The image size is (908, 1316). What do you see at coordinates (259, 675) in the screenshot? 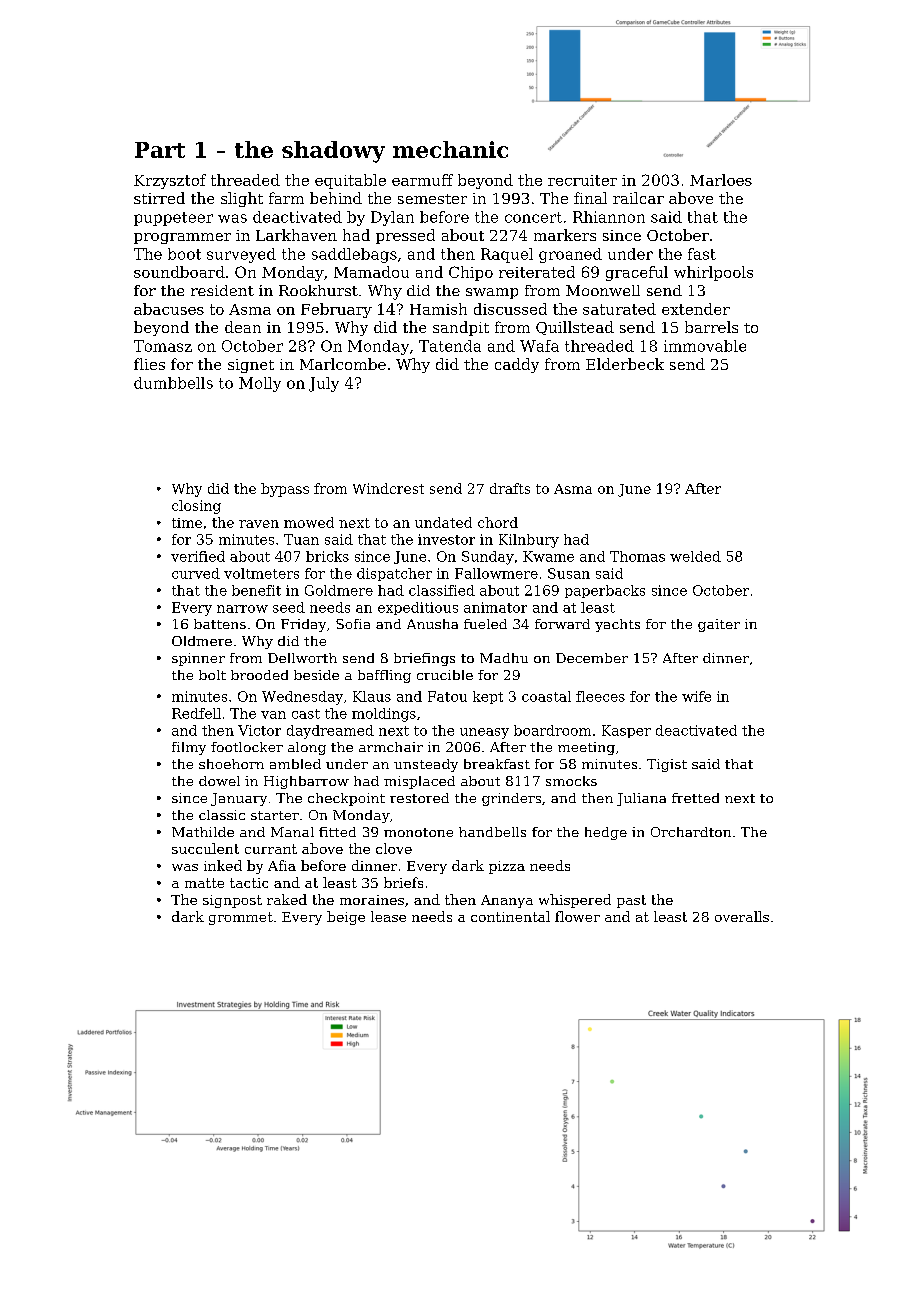
I see `brooded` at bounding box center [259, 675].
